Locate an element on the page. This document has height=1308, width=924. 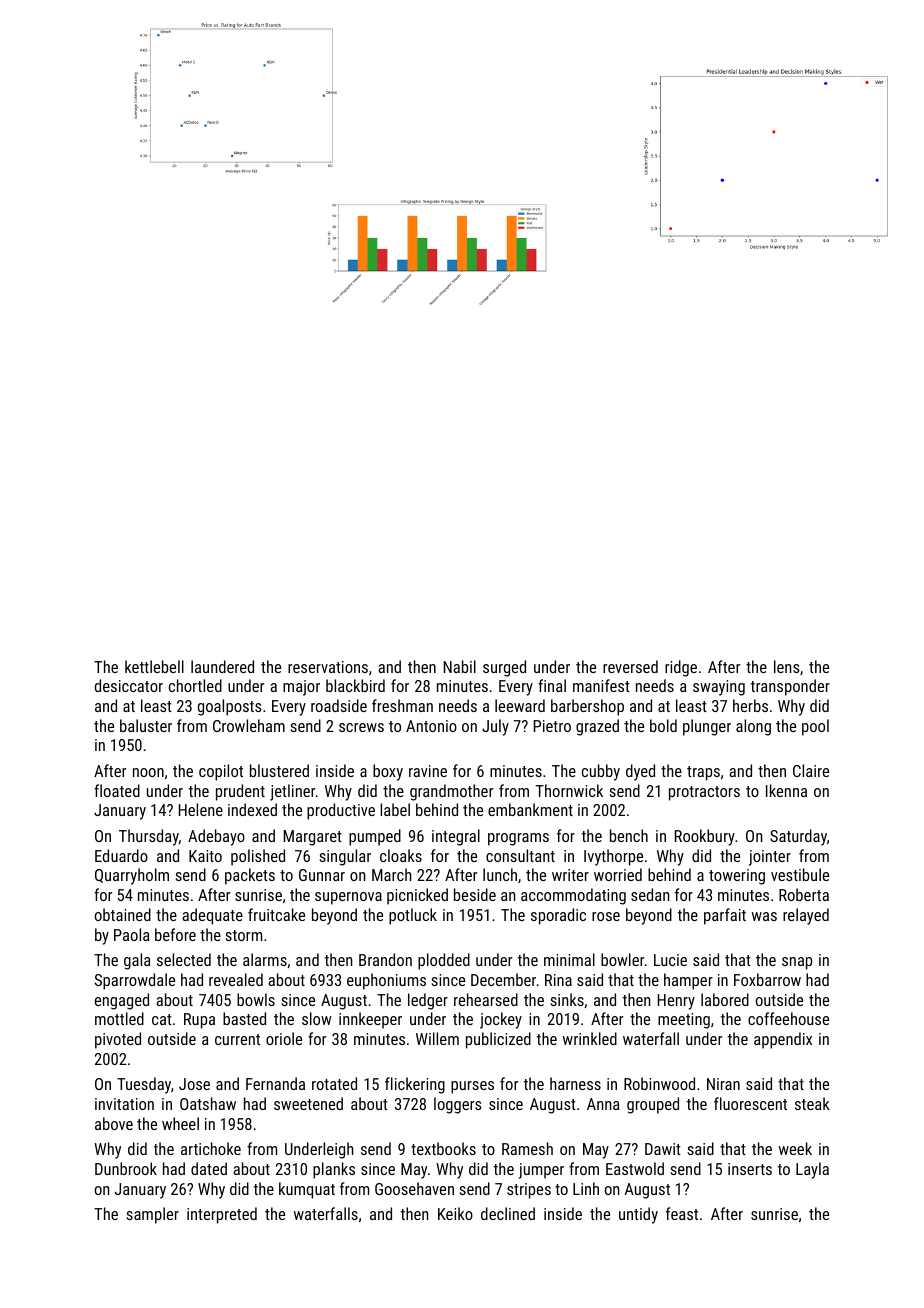
lens is located at coordinates (787, 666).
